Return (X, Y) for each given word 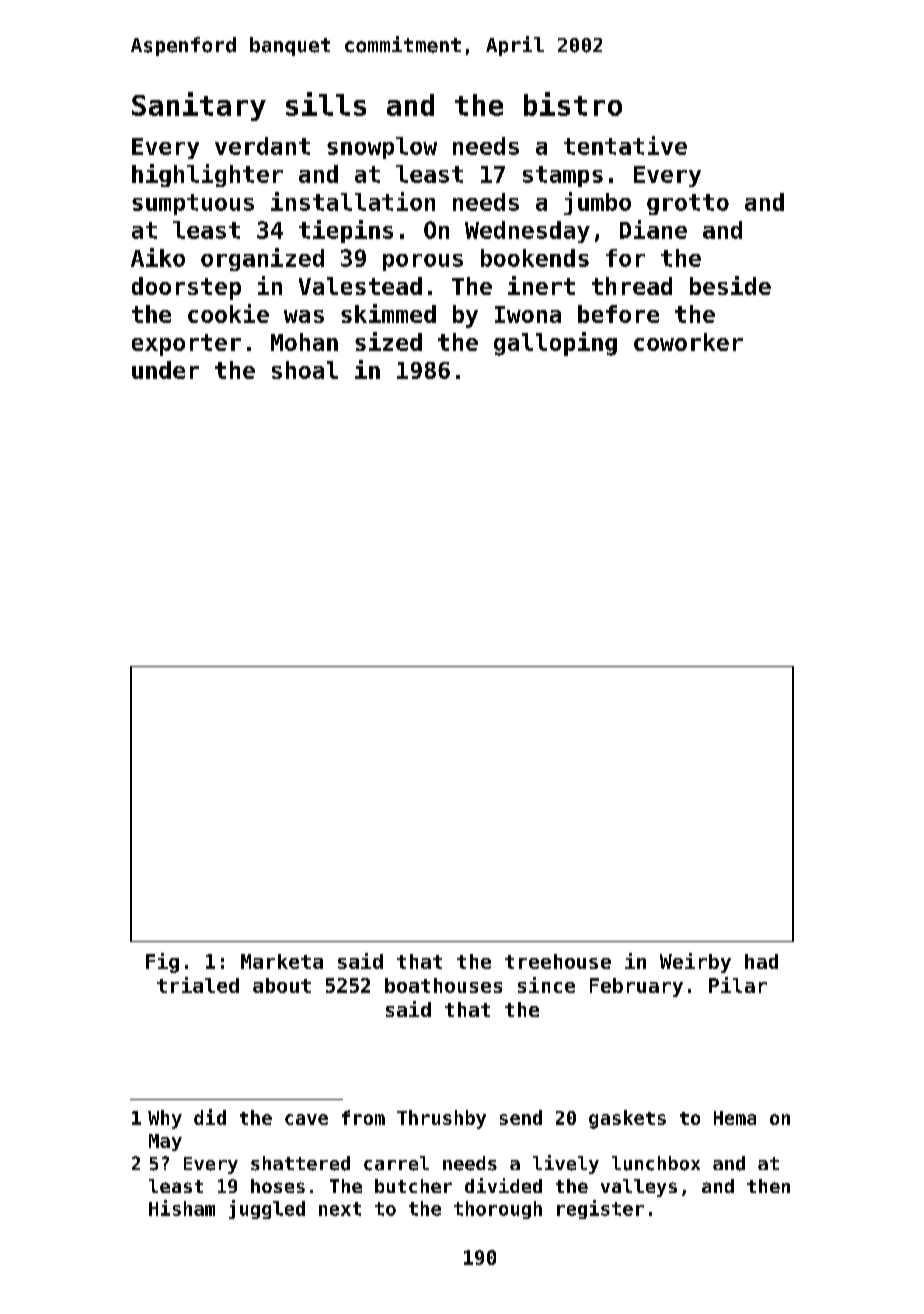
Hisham (182, 1208)
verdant (262, 146)
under (165, 370)
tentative (625, 145)
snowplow (382, 148)
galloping (555, 344)
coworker (688, 342)
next (340, 1209)
